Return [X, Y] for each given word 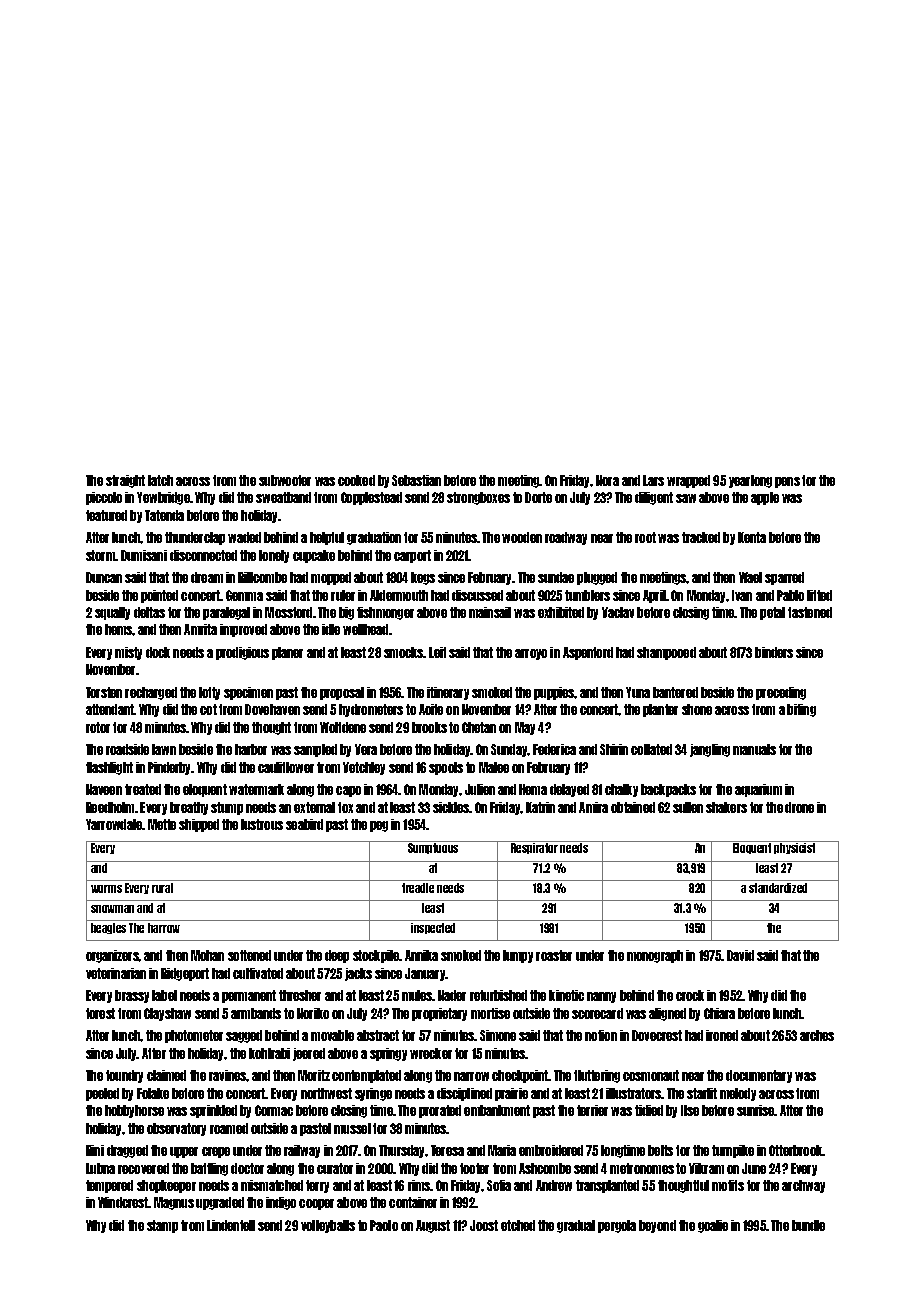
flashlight [109, 768]
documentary [759, 1076]
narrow [471, 1076]
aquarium [758, 790]
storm [101, 555]
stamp [162, 1226]
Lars [653, 480]
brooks [429, 727]
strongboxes [478, 498]
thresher [300, 995]
